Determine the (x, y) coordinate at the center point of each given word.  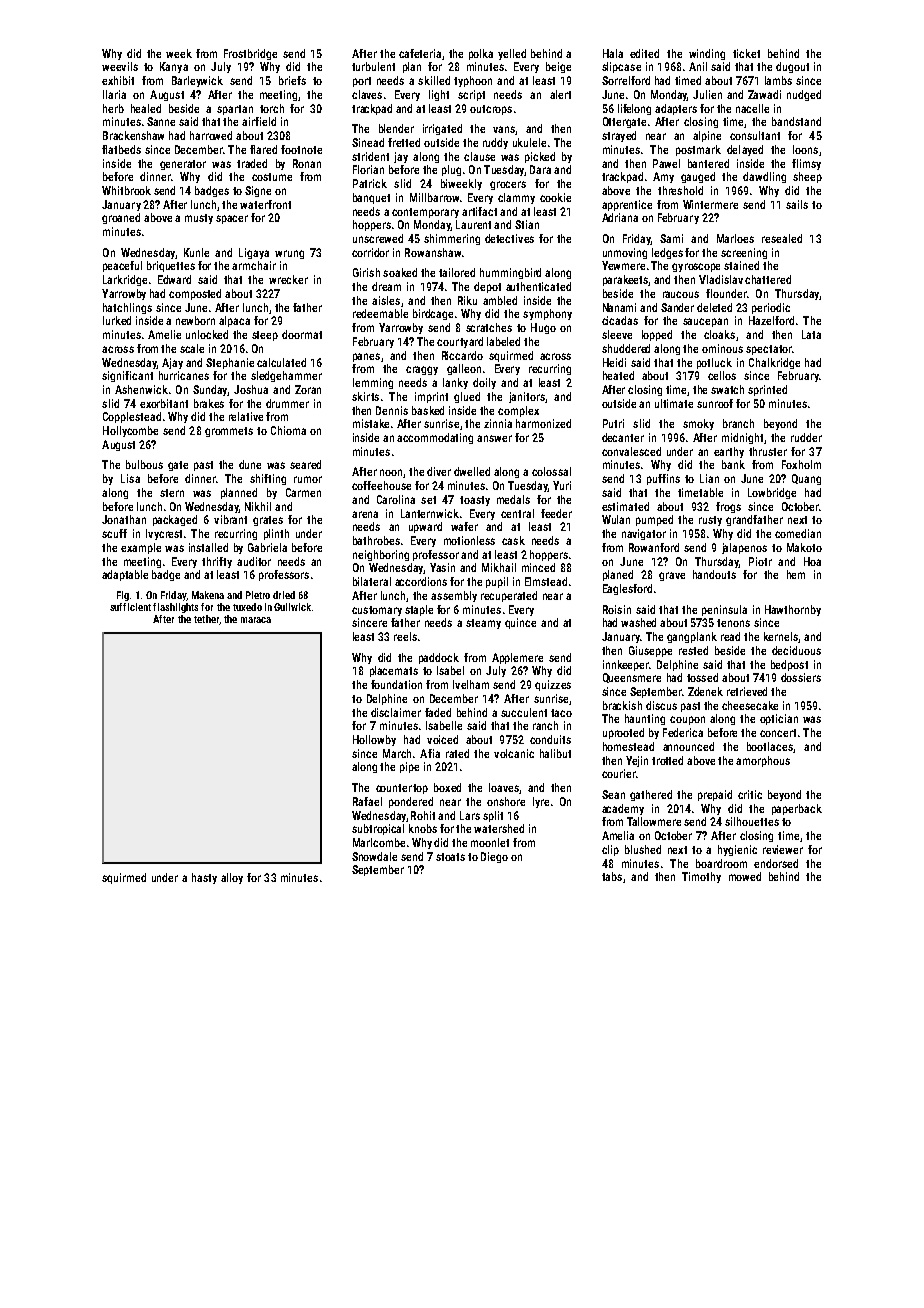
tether (206, 619)
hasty (204, 878)
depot (487, 287)
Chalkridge (774, 363)
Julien (707, 94)
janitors (527, 397)
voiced (442, 739)
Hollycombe (130, 431)
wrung (289, 254)
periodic (771, 308)
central (517, 513)
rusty (710, 521)
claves (367, 94)
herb (113, 108)
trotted (667, 760)
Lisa (130, 478)
